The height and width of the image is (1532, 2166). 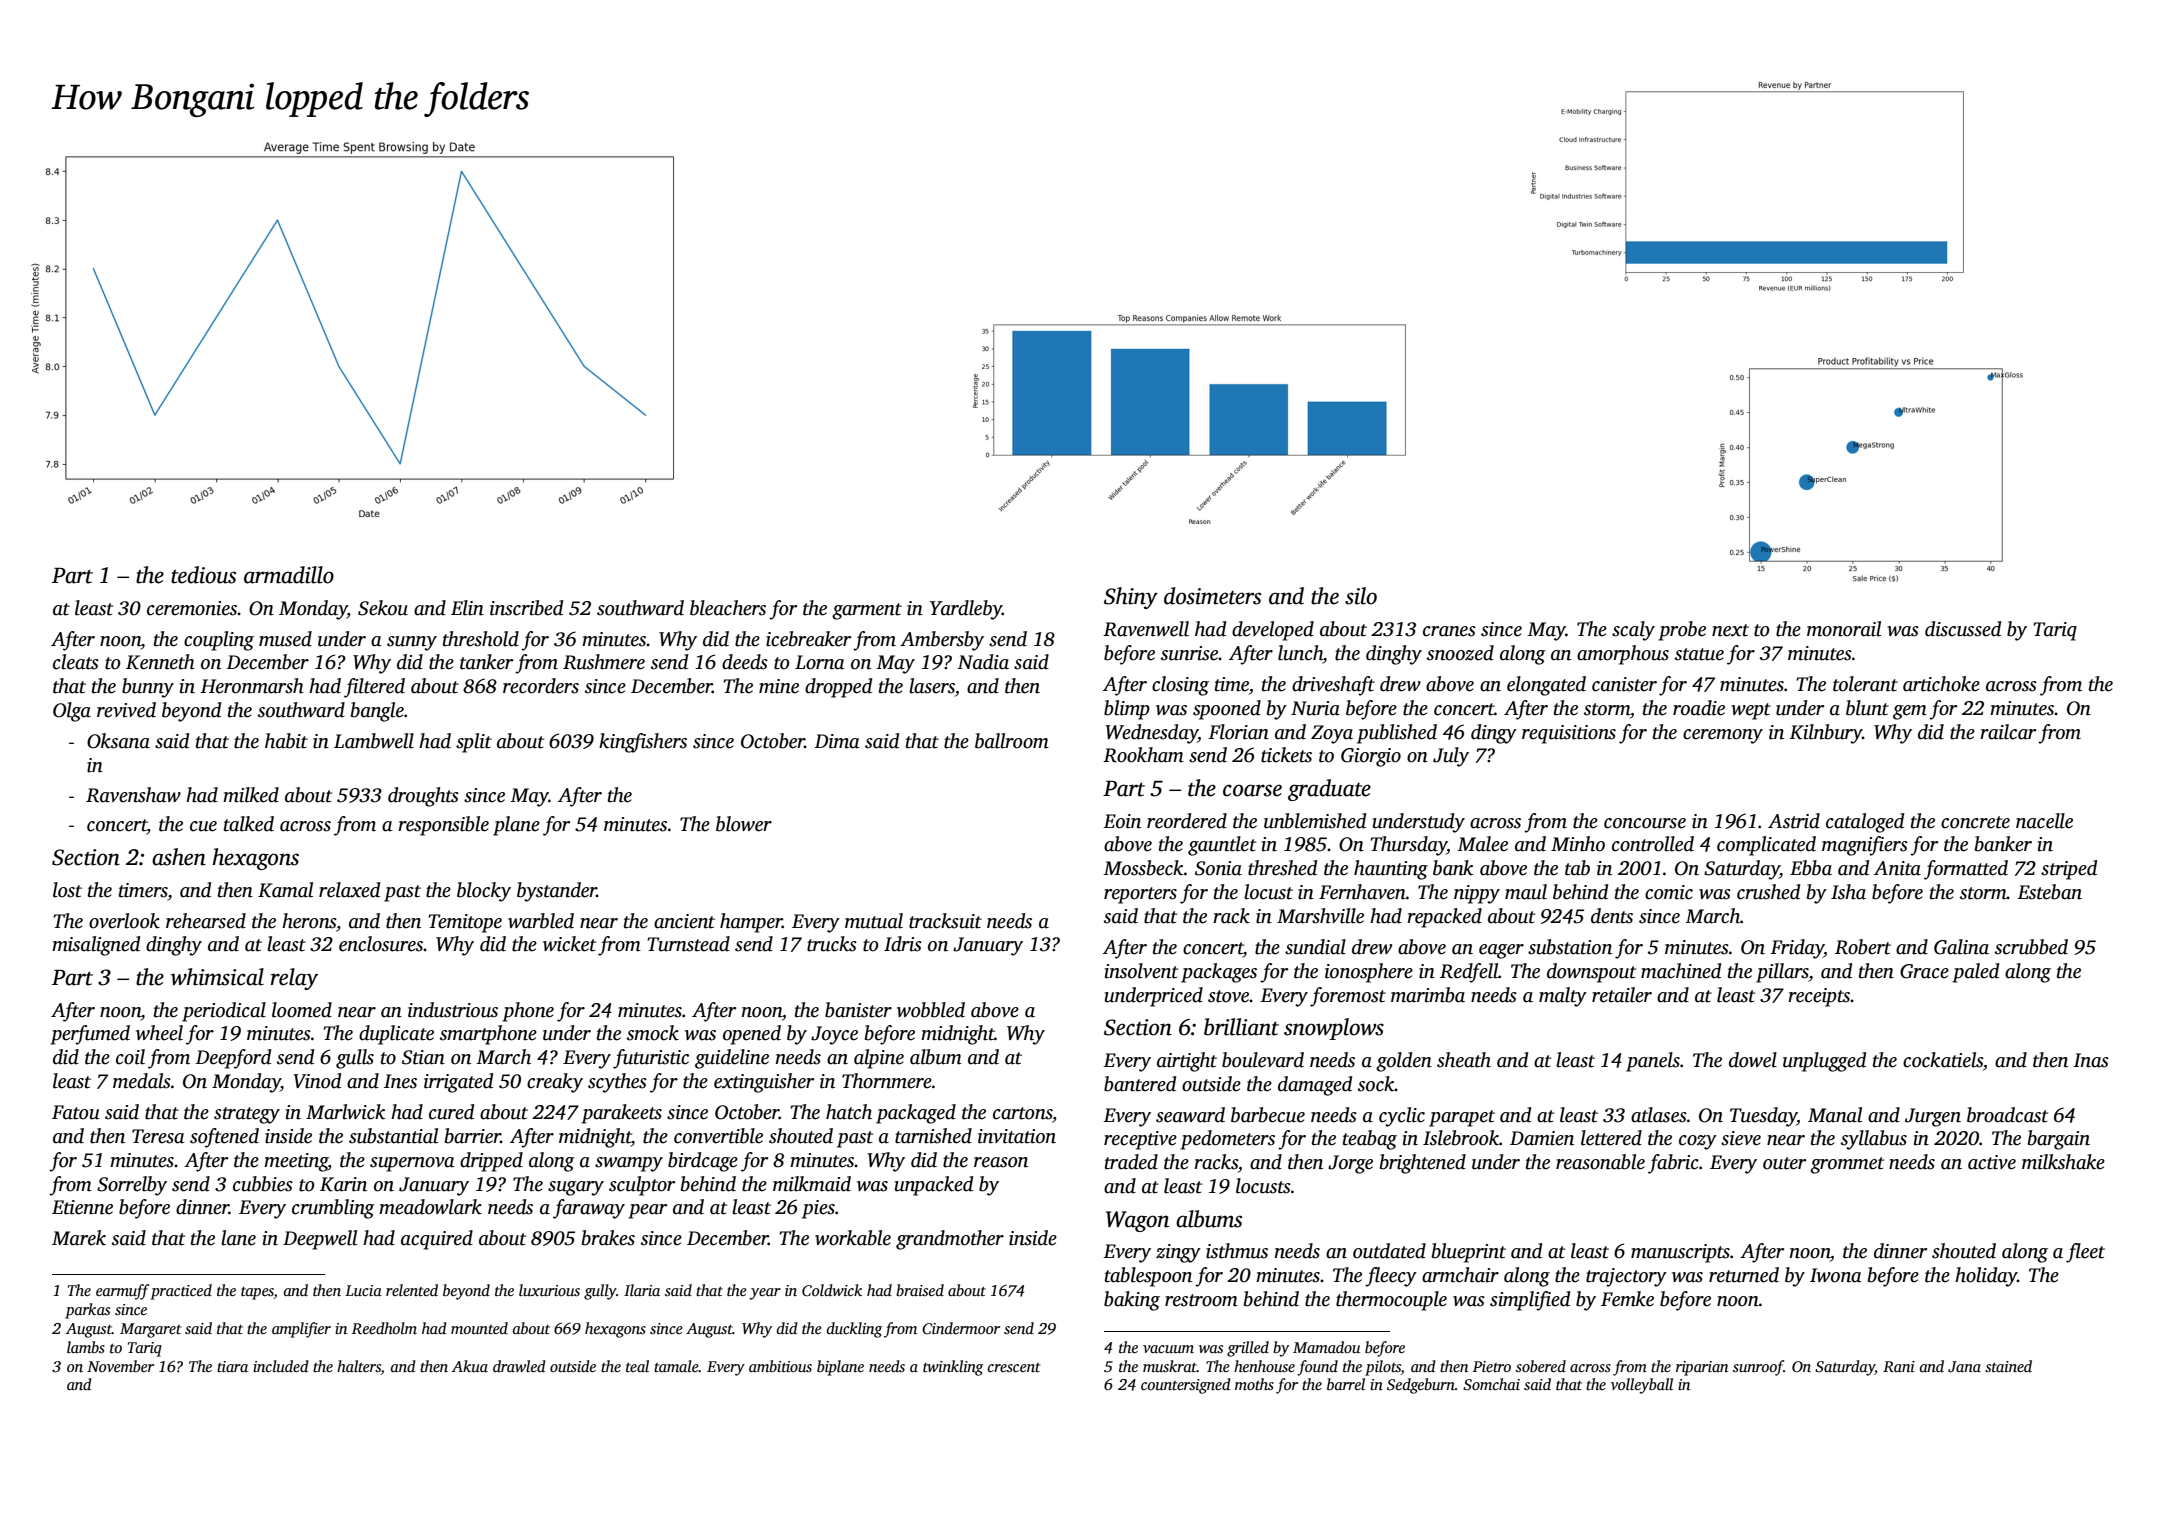 I want to click on outer, so click(x=1784, y=1163).
